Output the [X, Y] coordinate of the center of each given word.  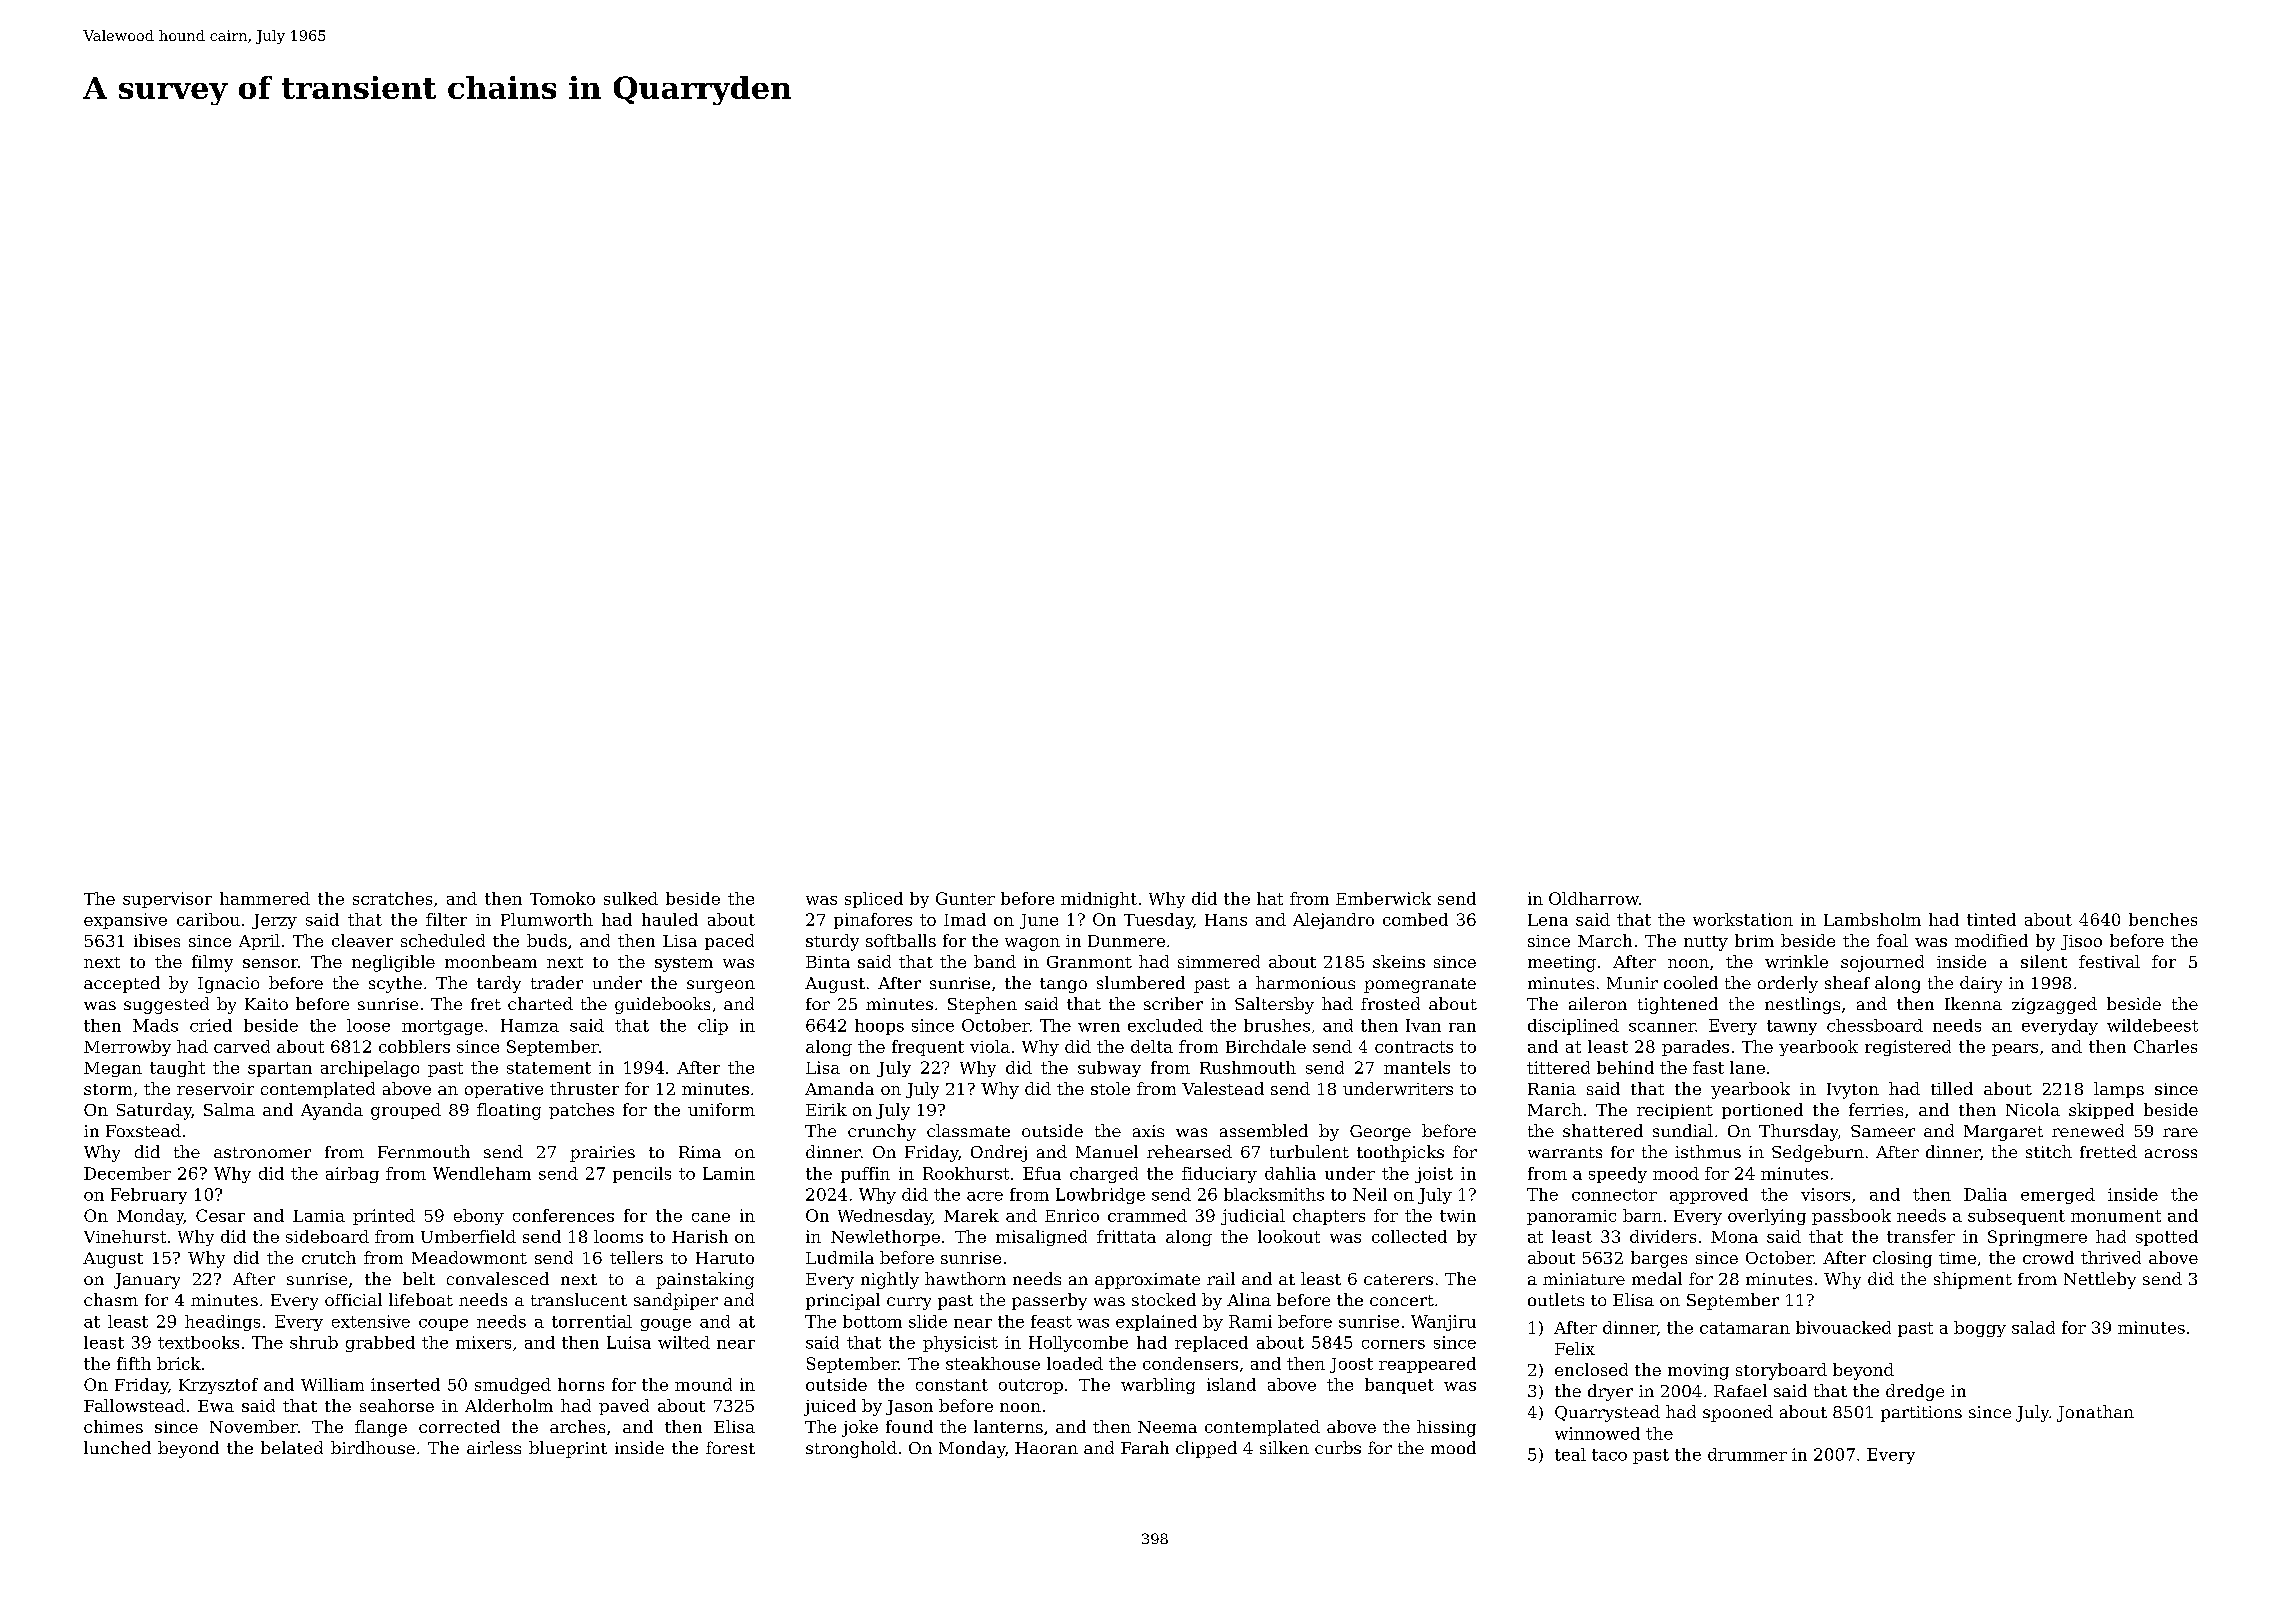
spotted [2167, 1238]
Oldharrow [1594, 898]
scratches [392, 898]
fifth [134, 1363]
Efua [1042, 1173]
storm [108, 1089]
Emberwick [1383, 898]
